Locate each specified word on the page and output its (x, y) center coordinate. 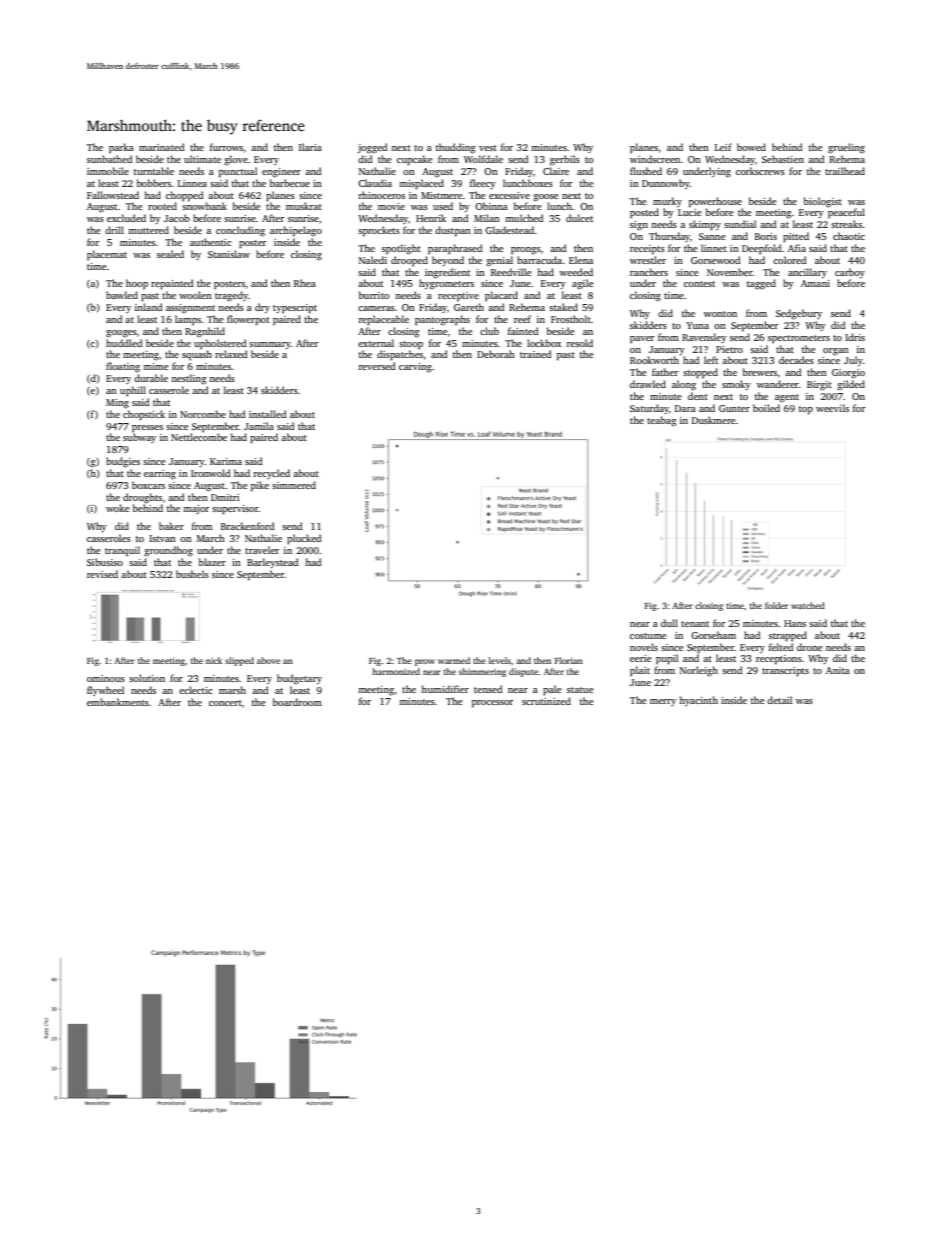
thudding (456, 148)
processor (493, 703)
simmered (294, 485)
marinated (162, 147)
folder (776, 605)
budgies (123, 462)
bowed (751, 147)
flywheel (105, 691)
